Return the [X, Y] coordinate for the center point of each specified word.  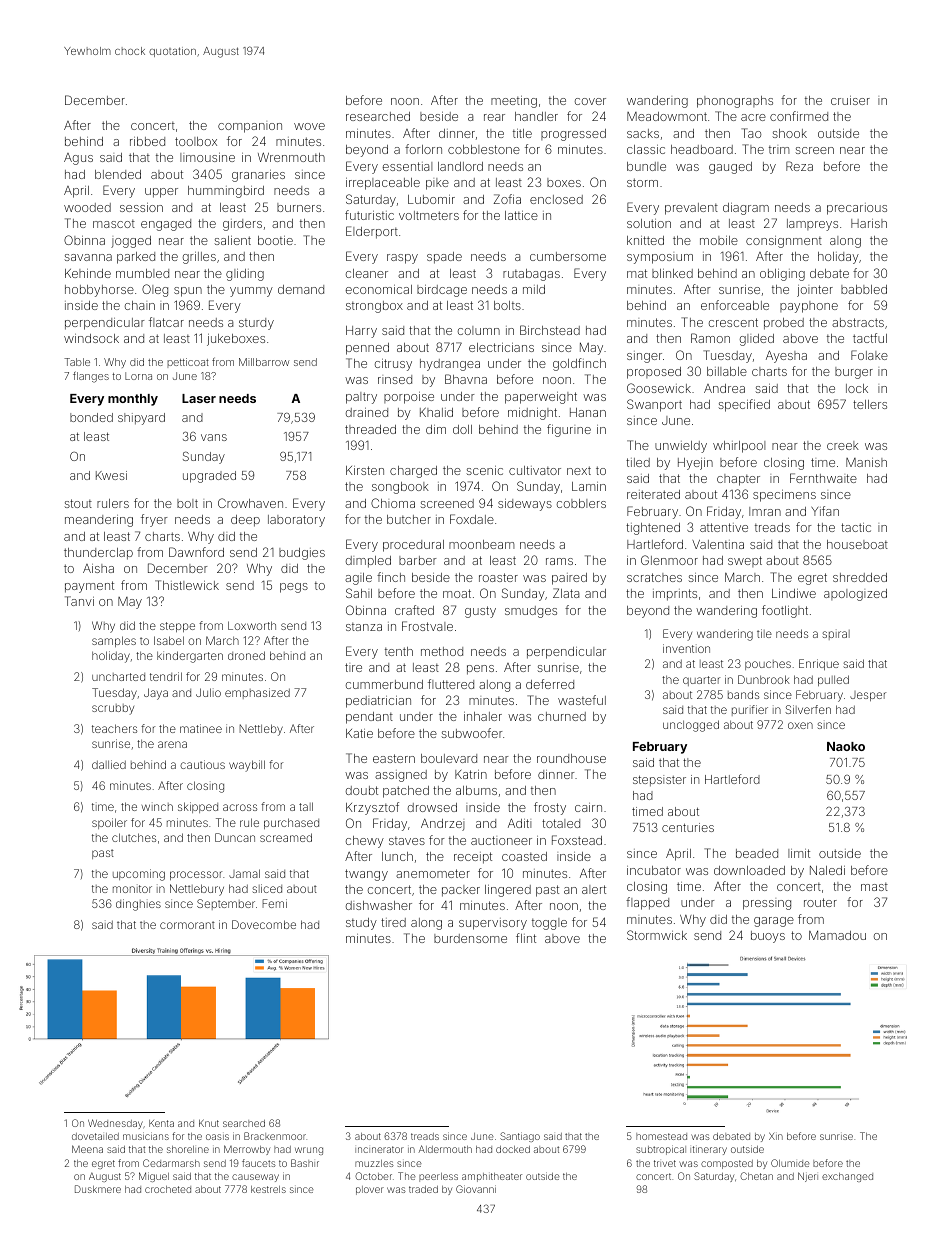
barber [418, 560]
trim [779, 149]
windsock [91, 338]
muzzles [374, 1163]
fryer [154, 520]
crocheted [168, 1189]
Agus [78, 159]
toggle [549, 924]
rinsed [395, 379]
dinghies [138, 905]
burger [854, 373]
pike [437, 184]
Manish [866, 462]
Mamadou [837, 935]
